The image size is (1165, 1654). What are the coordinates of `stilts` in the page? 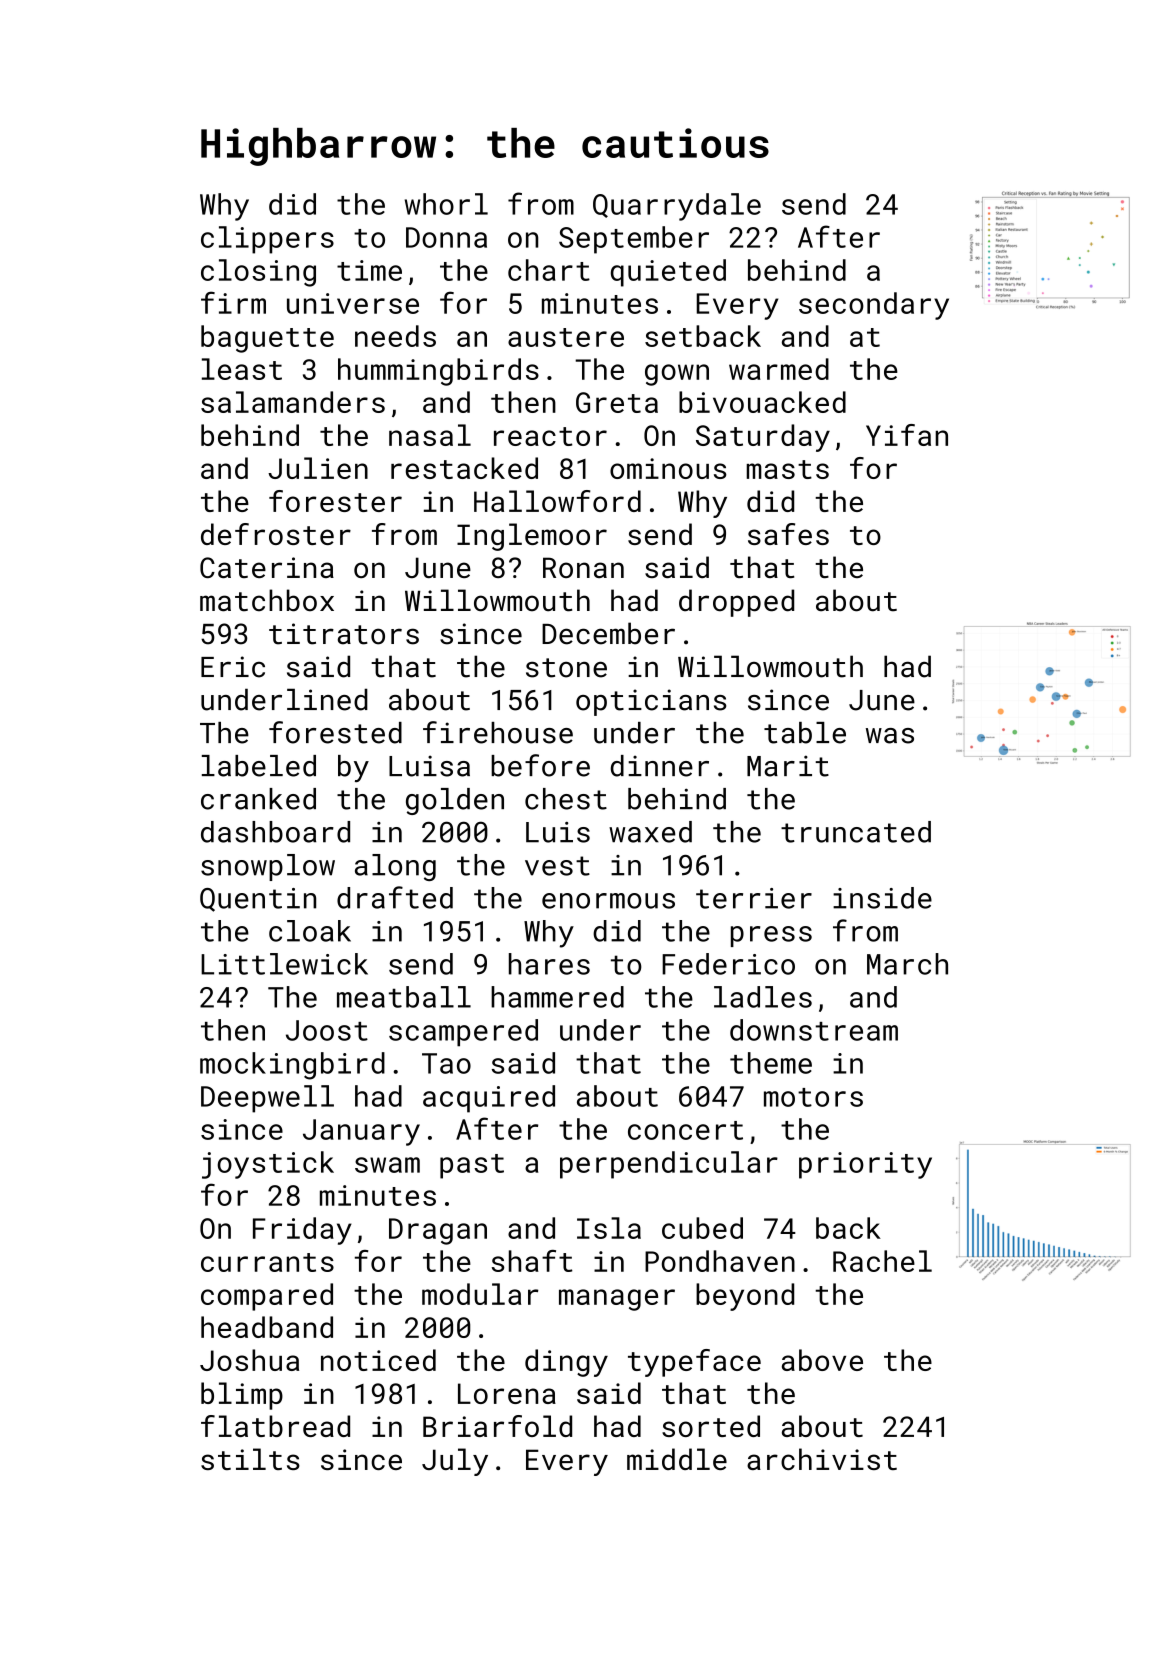 It's located at (250, 1459).
